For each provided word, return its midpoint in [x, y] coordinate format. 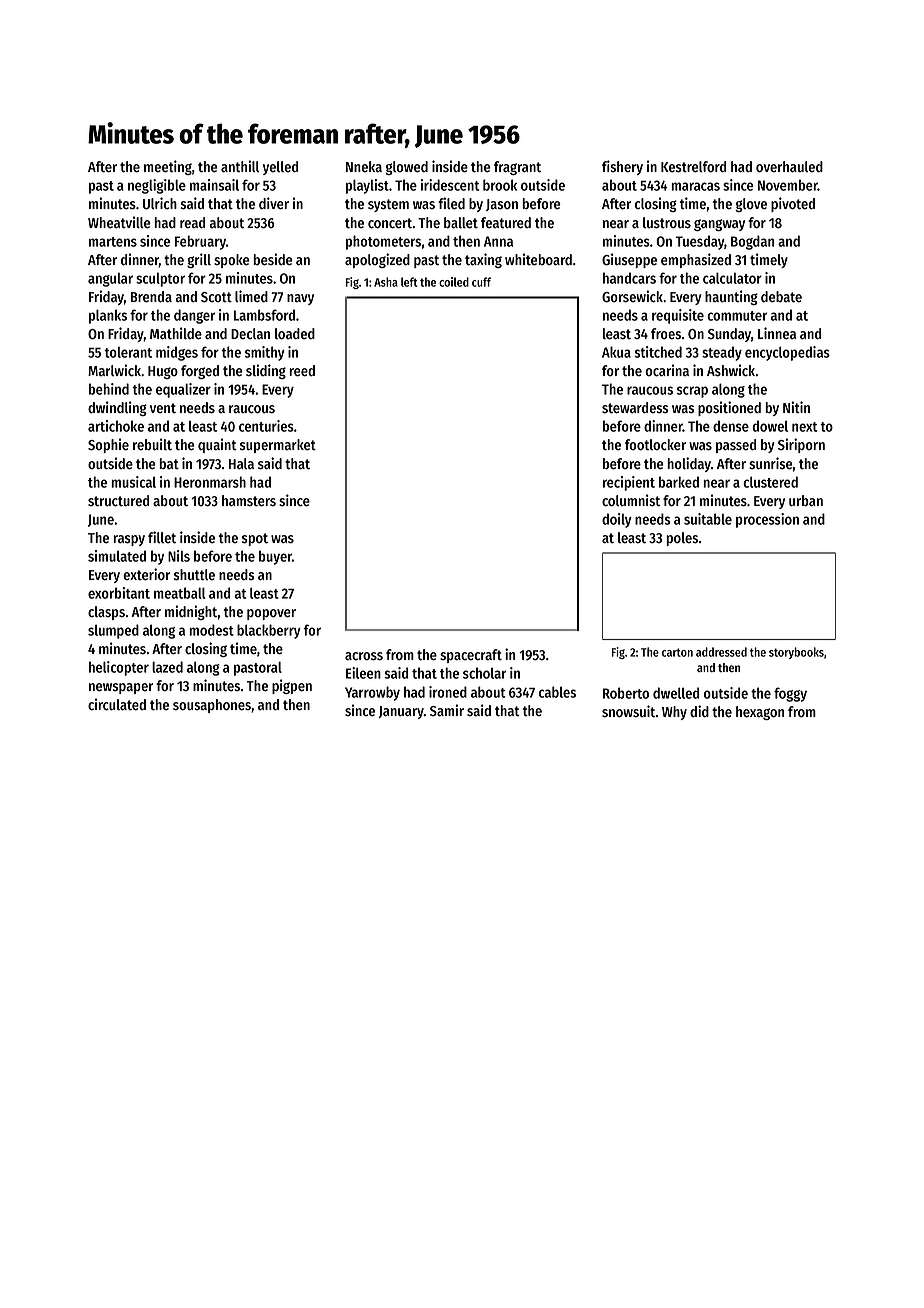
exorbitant [119, 593]
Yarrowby [372, 693]
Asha [386, 282]
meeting [168, 167]
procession [767, 520]
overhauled [789, 167]
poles [682, 539]
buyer [275, 557]
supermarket [278, 446]
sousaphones [212, 706]
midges [177, 353]
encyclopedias [787, 353]
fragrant [517, 168]
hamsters [249, 501]
